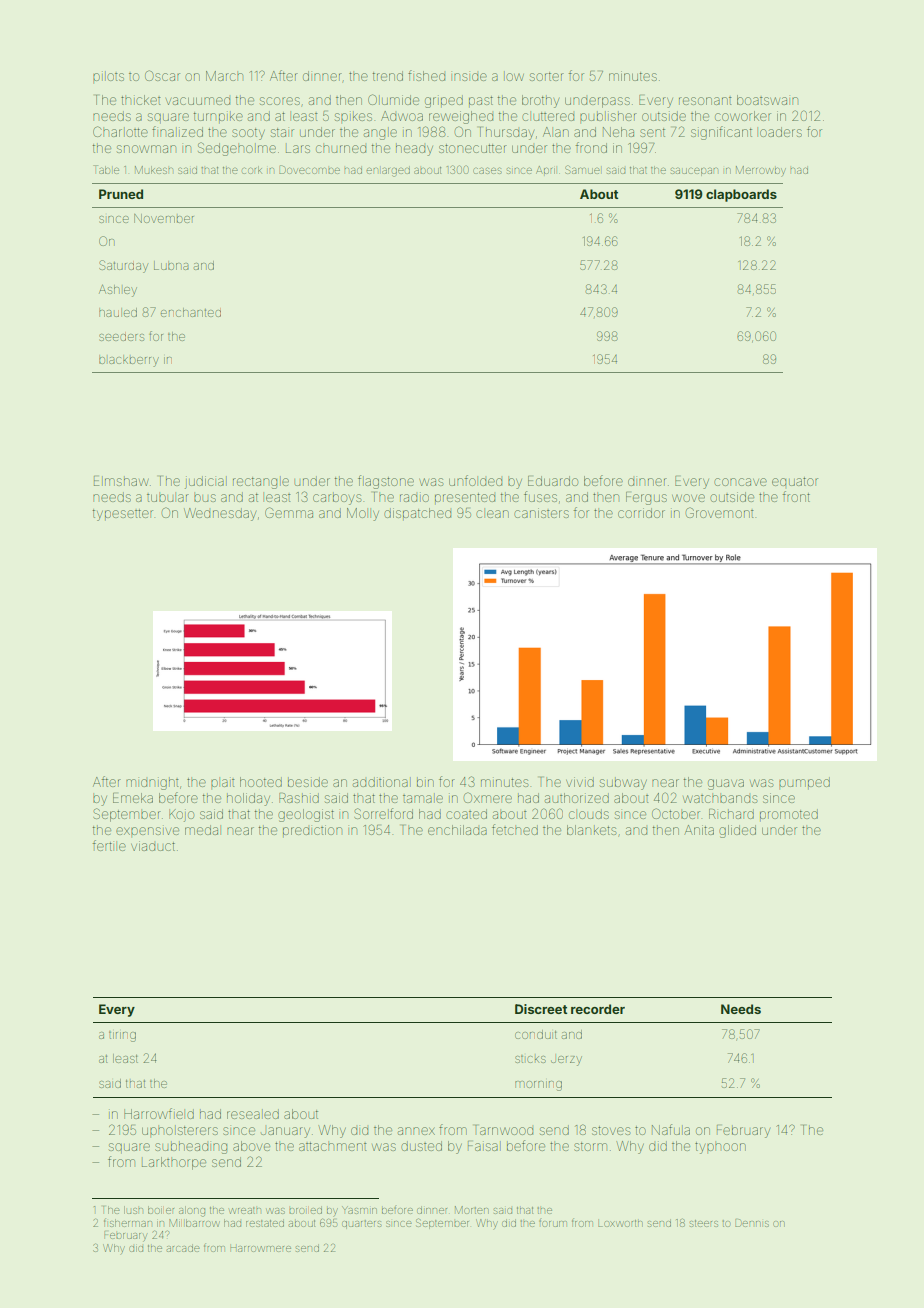 The image size is (924, 1308). I want to click on clapboards, so click(741, 195).
